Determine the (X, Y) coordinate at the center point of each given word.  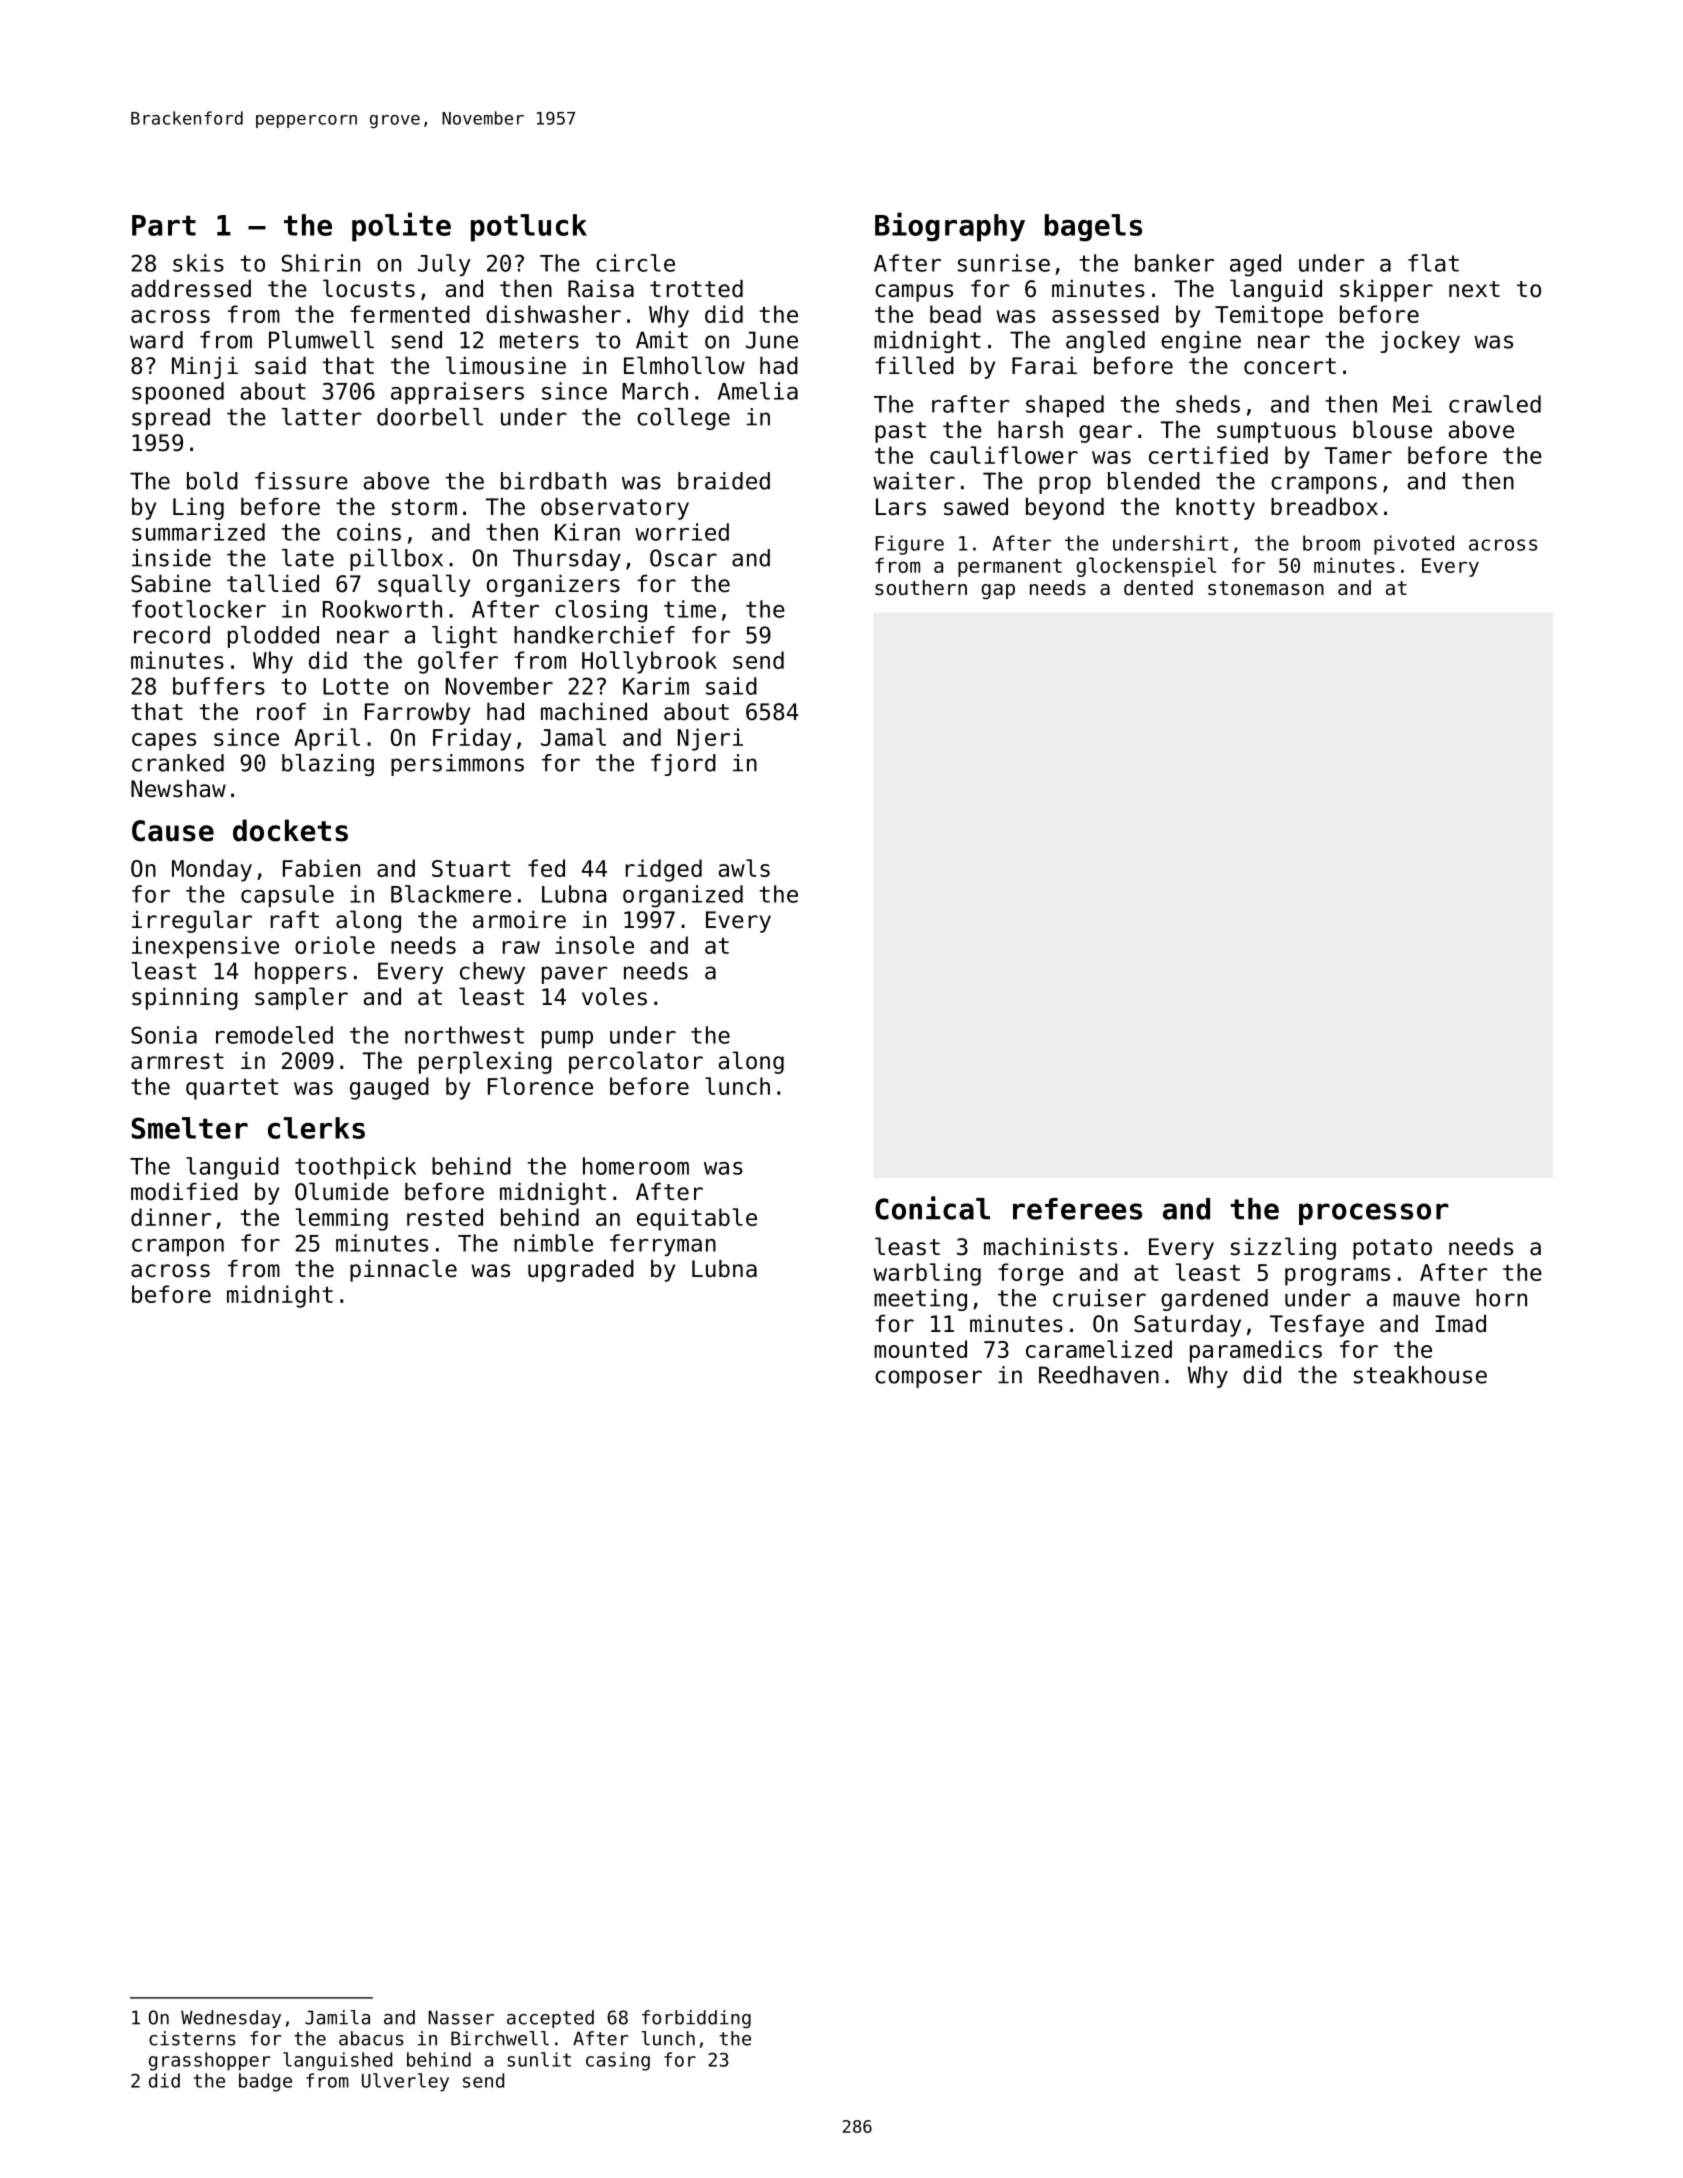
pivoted (1414, 545)
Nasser (461, 2017)
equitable (697, 1219)
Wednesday (231, 2019)
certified (1208, 455)
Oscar (683, 558)
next (1474, 289)
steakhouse (1420, 1375)
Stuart (471, 868)
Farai (1044, 366)
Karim (656, 686)
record (172, 635)
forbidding (696, 2019)
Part (164, 225)
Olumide (342, 1191)
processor (1374, 1214)
